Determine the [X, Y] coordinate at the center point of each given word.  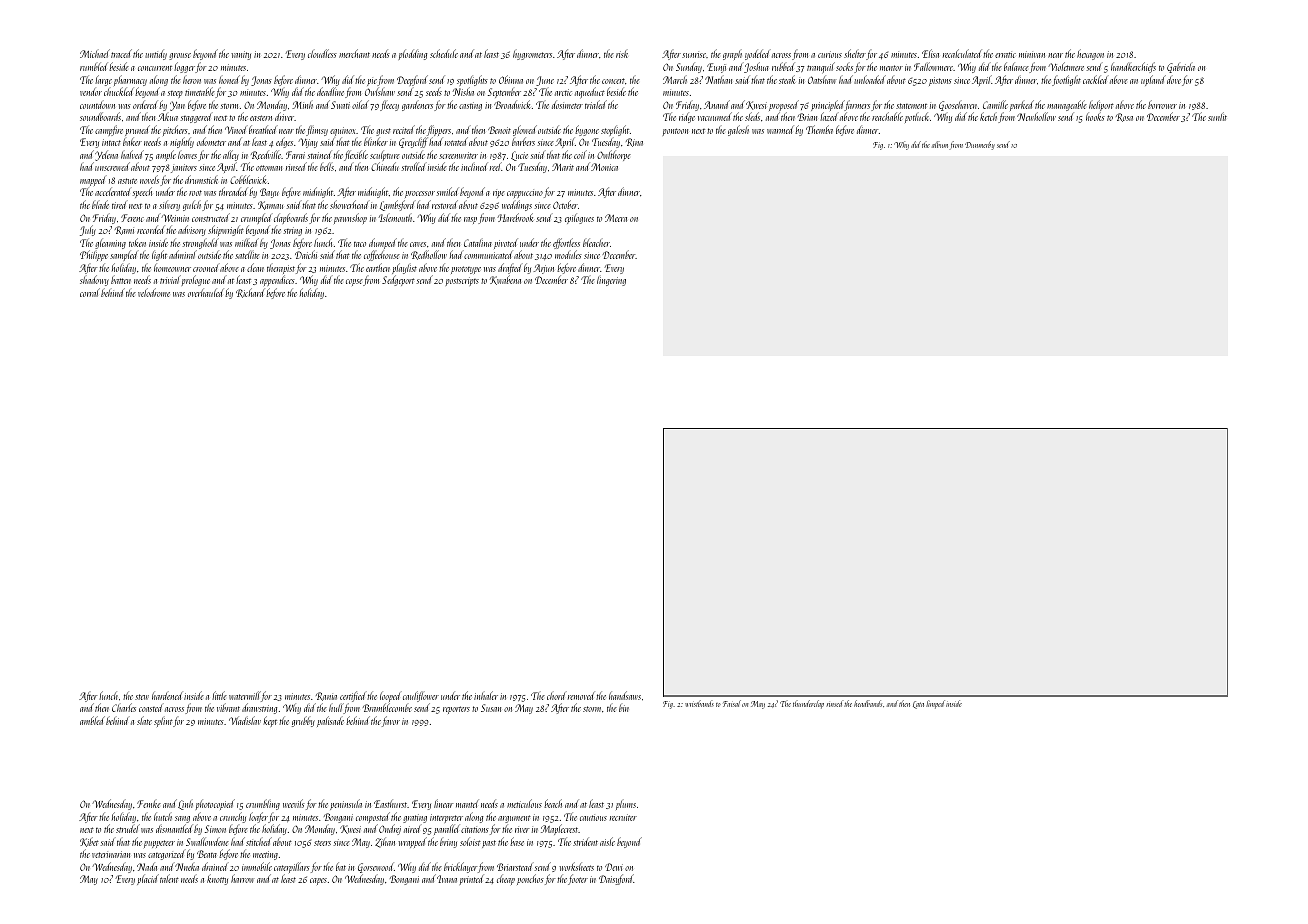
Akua [168, 117]
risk [622, 54]
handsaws [625, 695]
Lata [918, 705]
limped [935, 704]
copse [354, 282]
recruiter [623, 817]
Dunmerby [980, 145]
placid [148, 879]
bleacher [596, 242]
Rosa [1124, 117]
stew [142, 697]
